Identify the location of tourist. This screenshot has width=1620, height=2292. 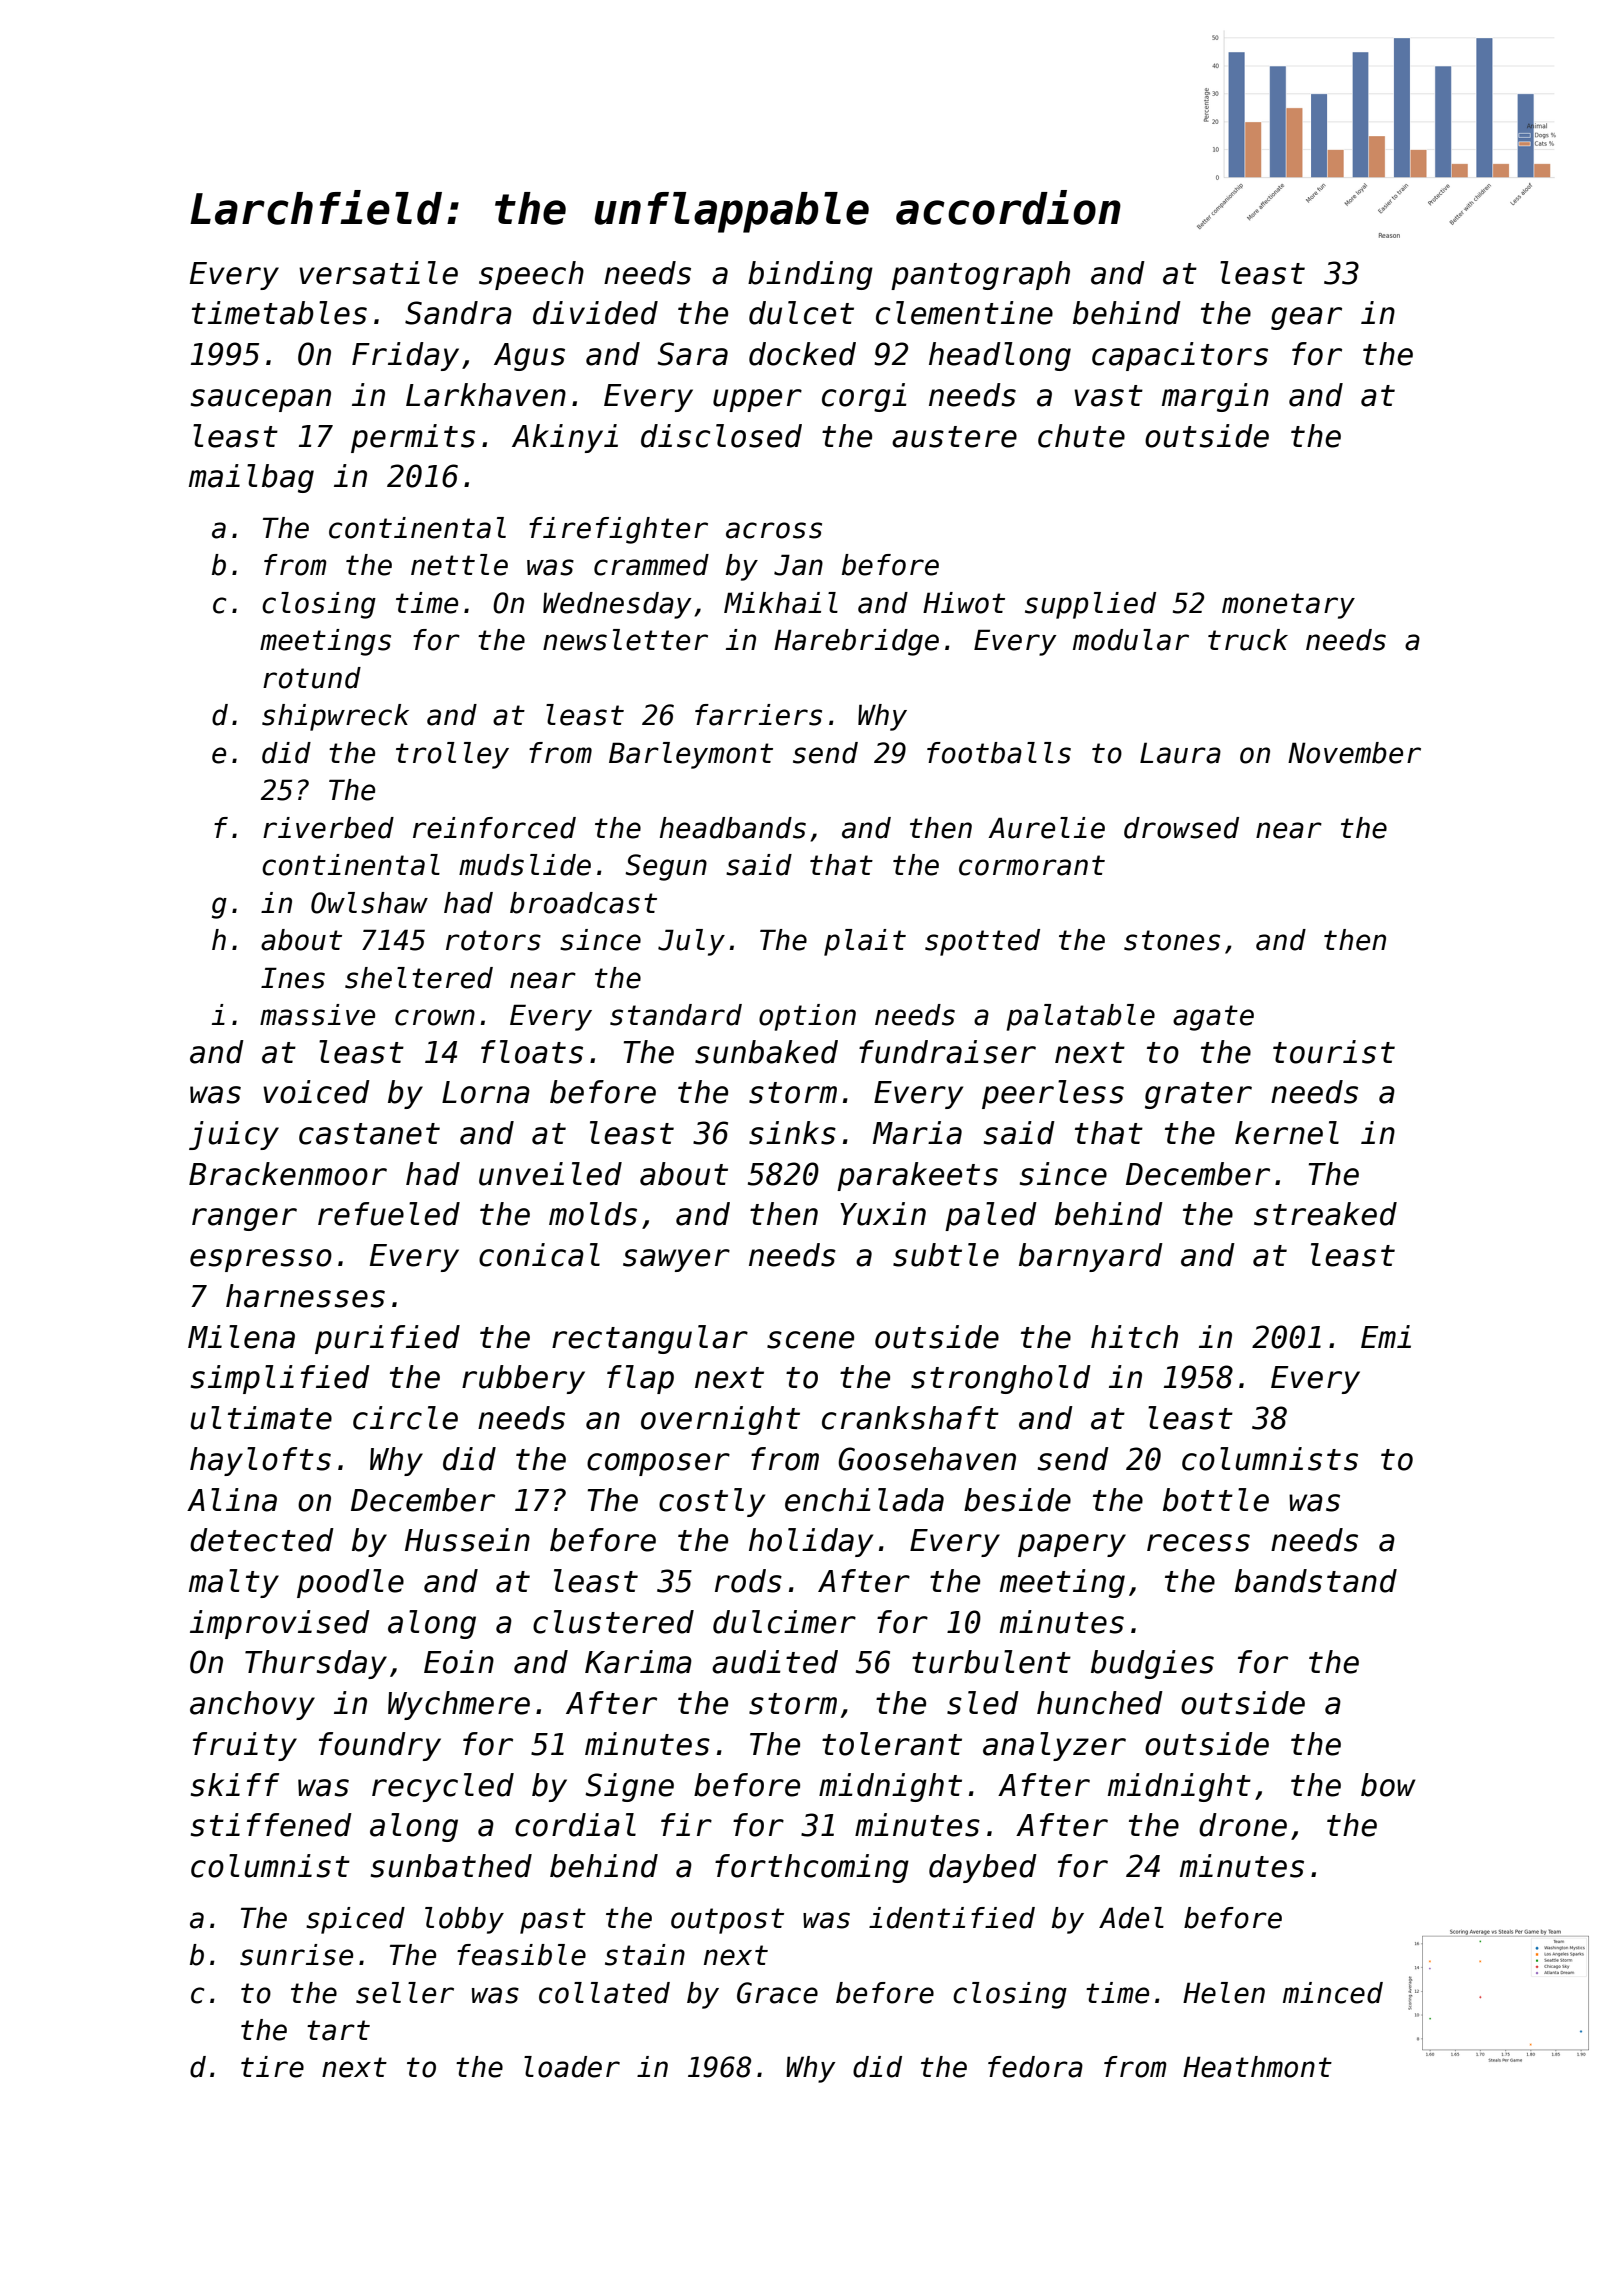
(1334, 1052).
